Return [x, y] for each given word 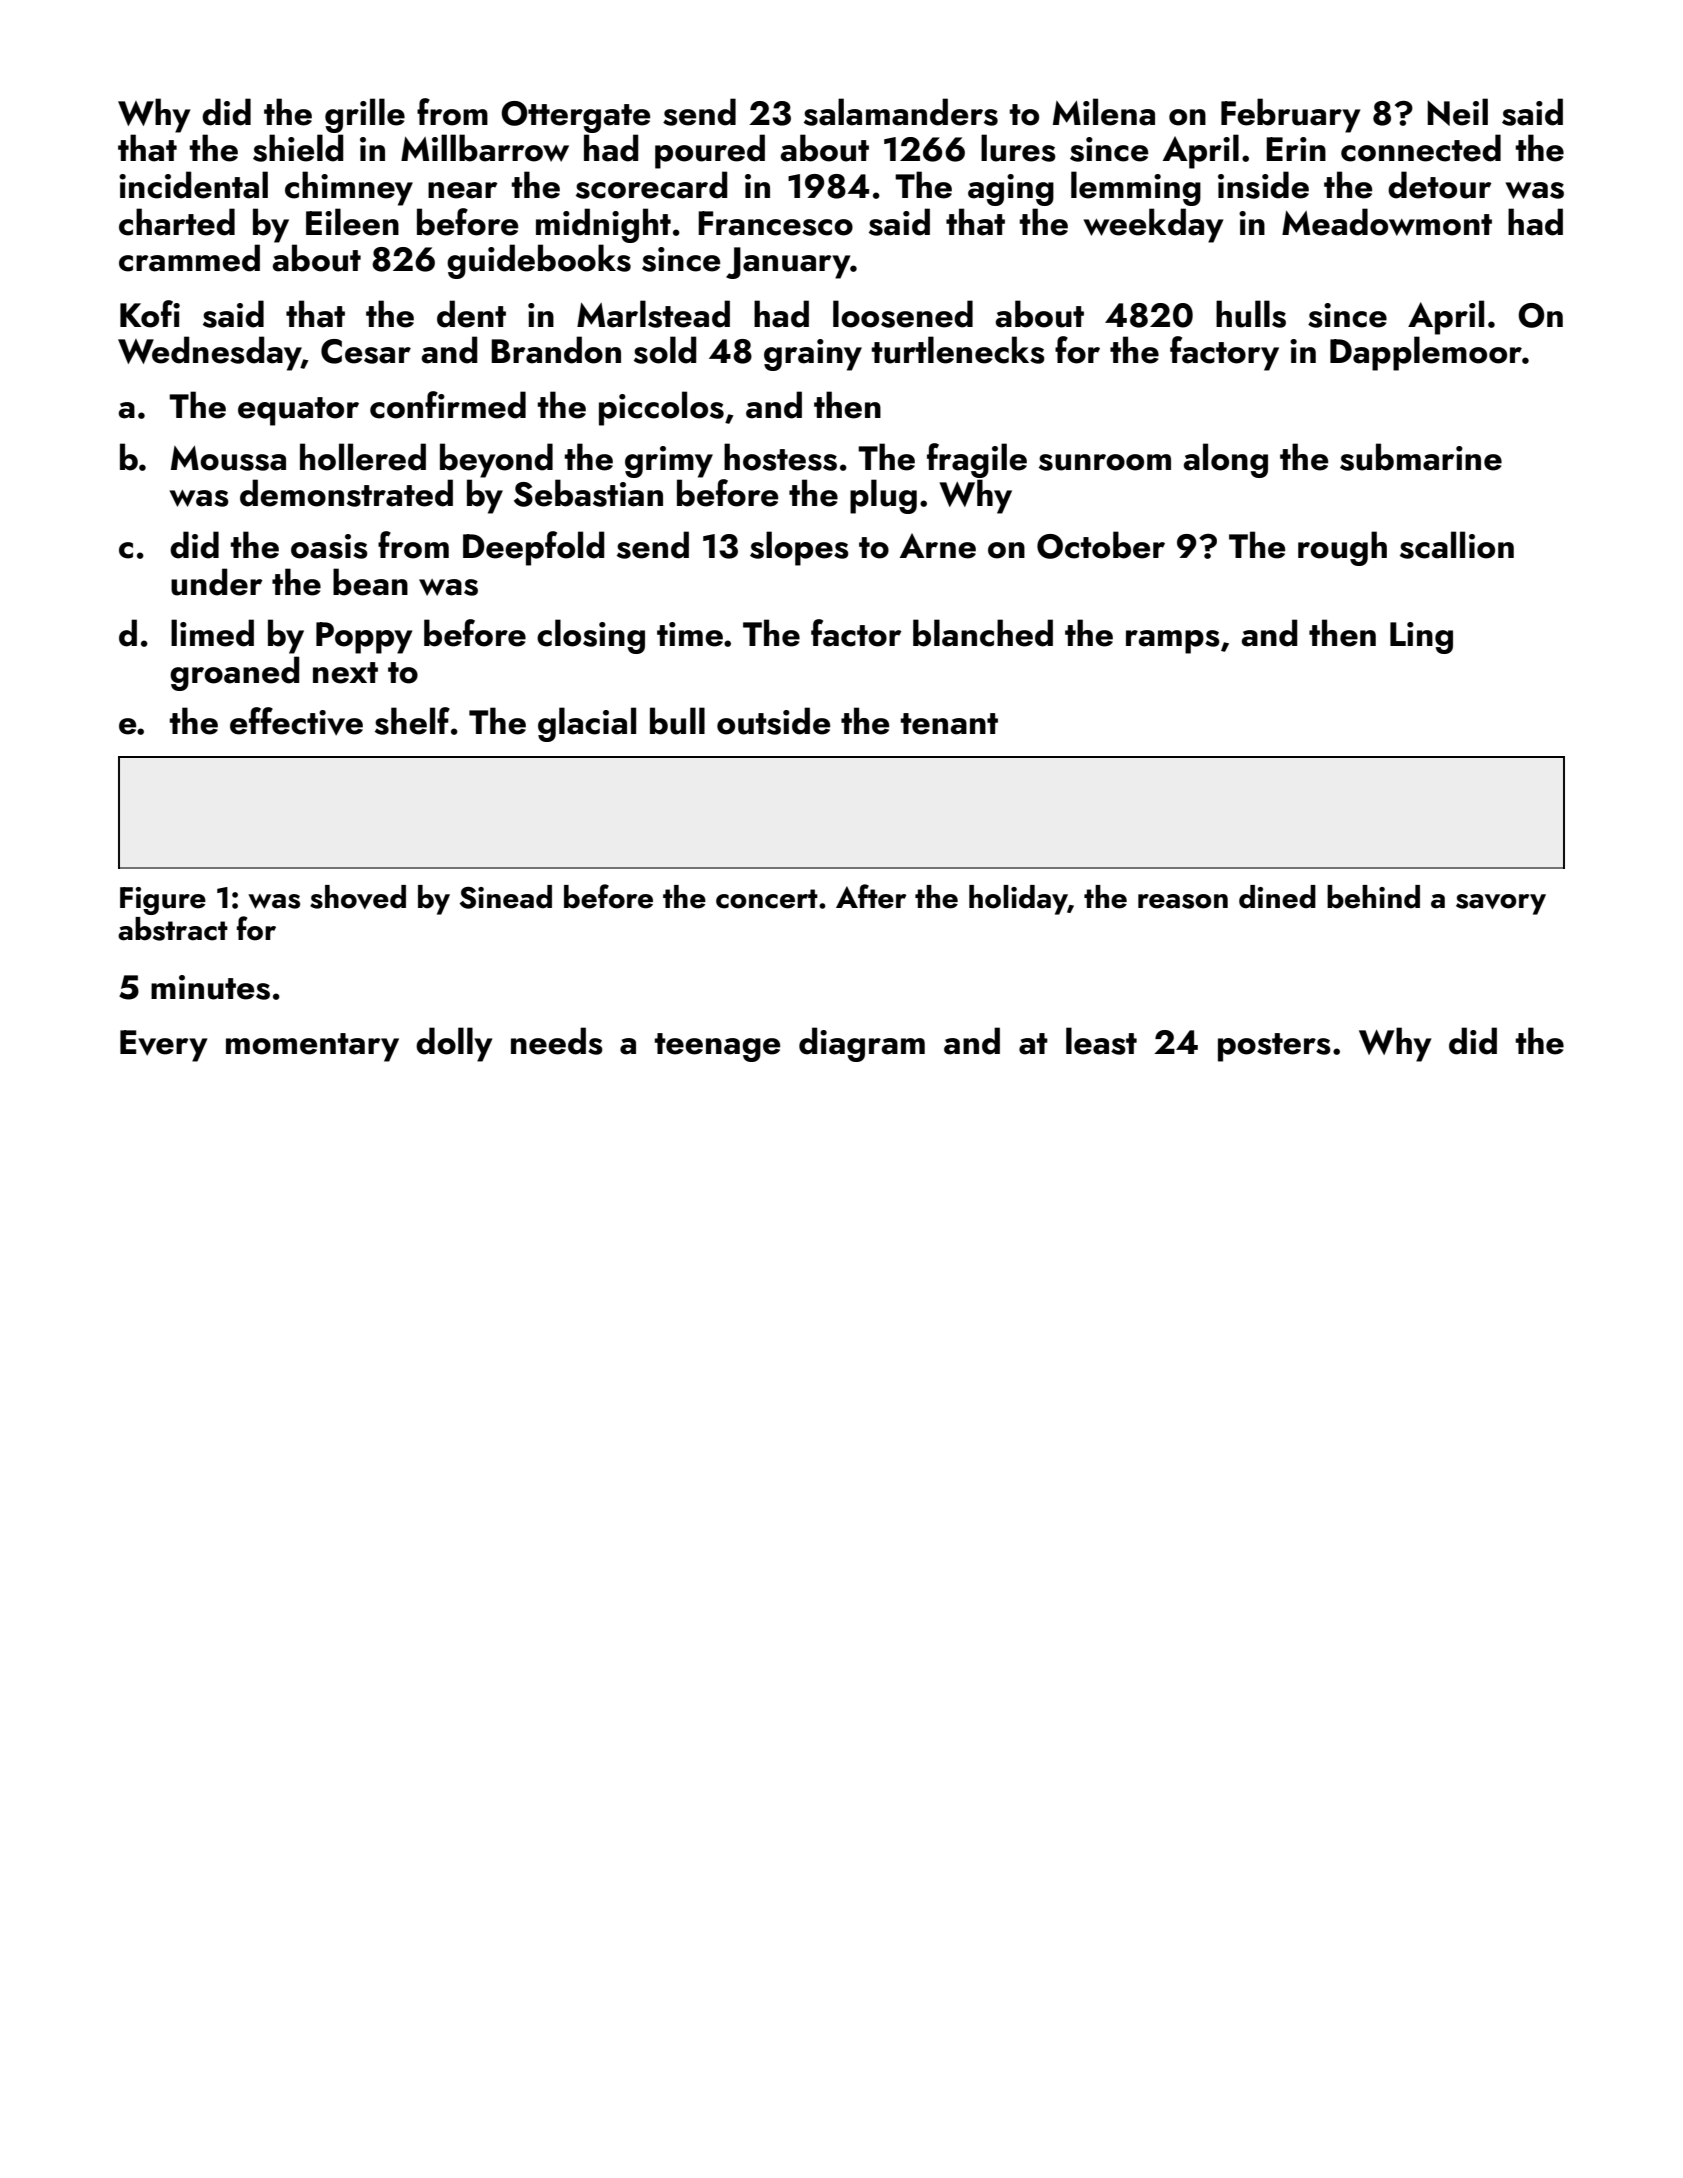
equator [298, 411]
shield [298, 148]
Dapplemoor [1426, 353]
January [788, 263]
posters [1274, 1047]
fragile [977, 460]
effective [296, 721]
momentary [312, 1047]
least [1101, 1041]
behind [1373, 897]
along [1225, 460]
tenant [949, 724]
